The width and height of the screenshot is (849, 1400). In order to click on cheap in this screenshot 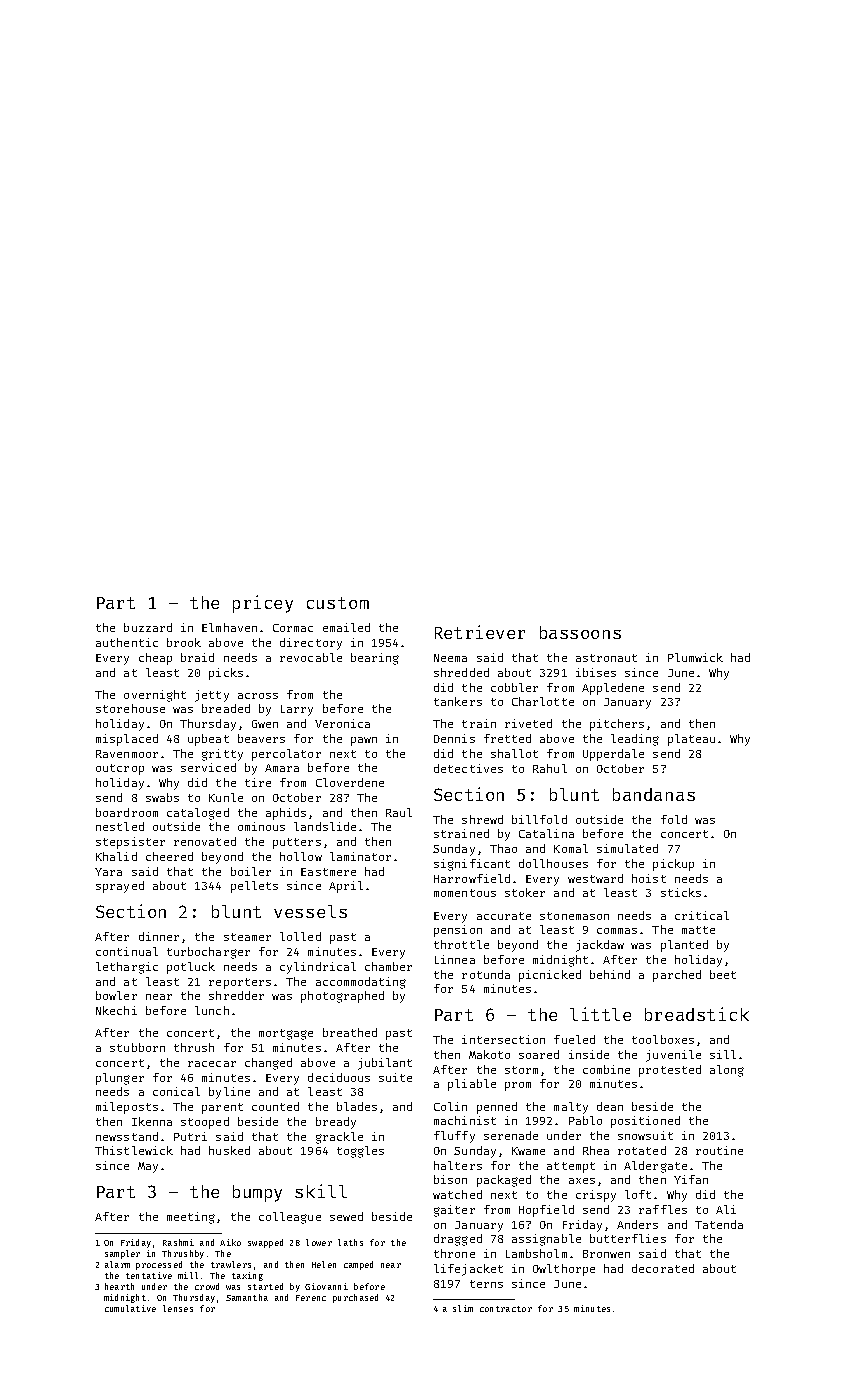, I will do `click(155, 659)`.
